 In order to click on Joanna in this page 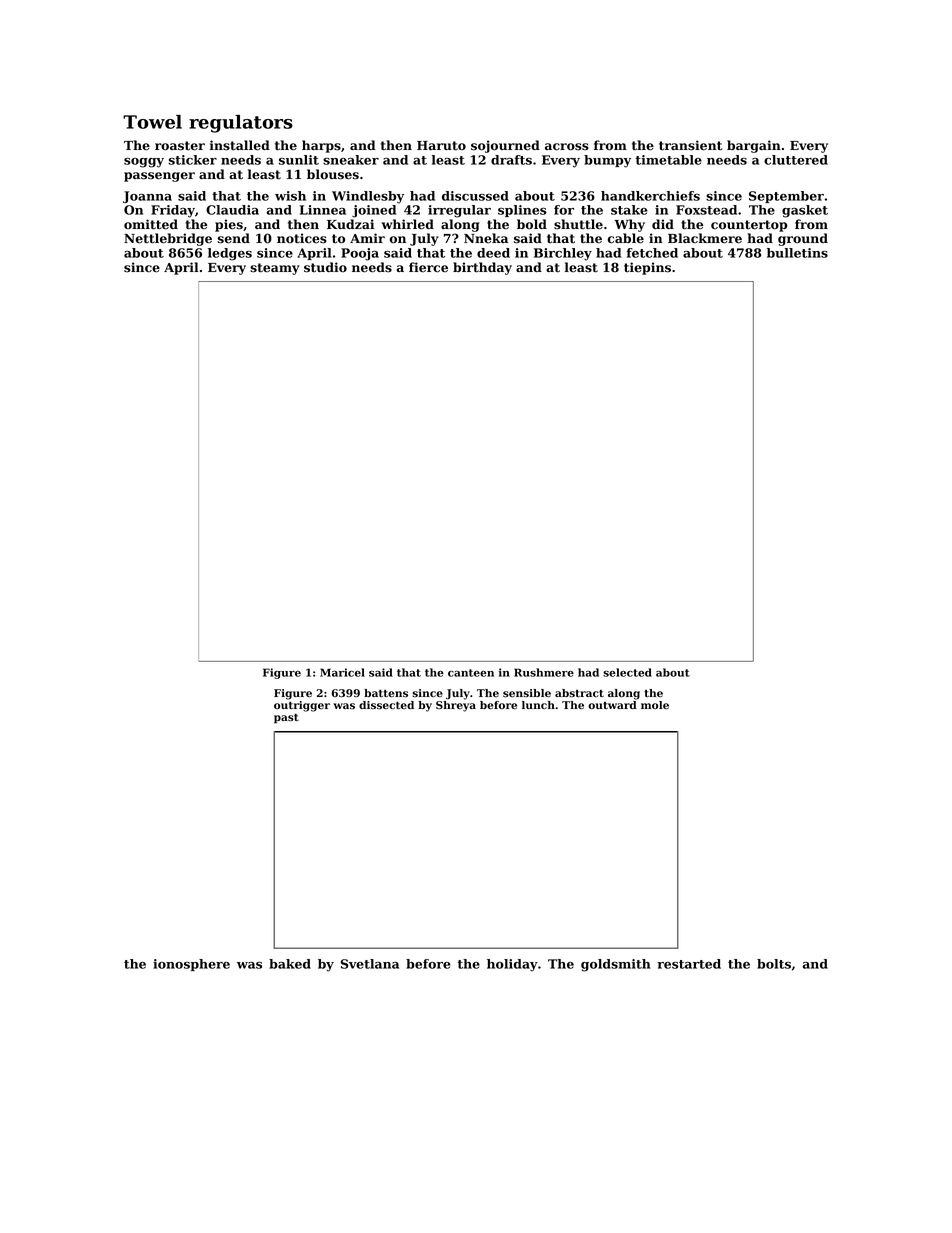, I will do `click(147, 197)`.
